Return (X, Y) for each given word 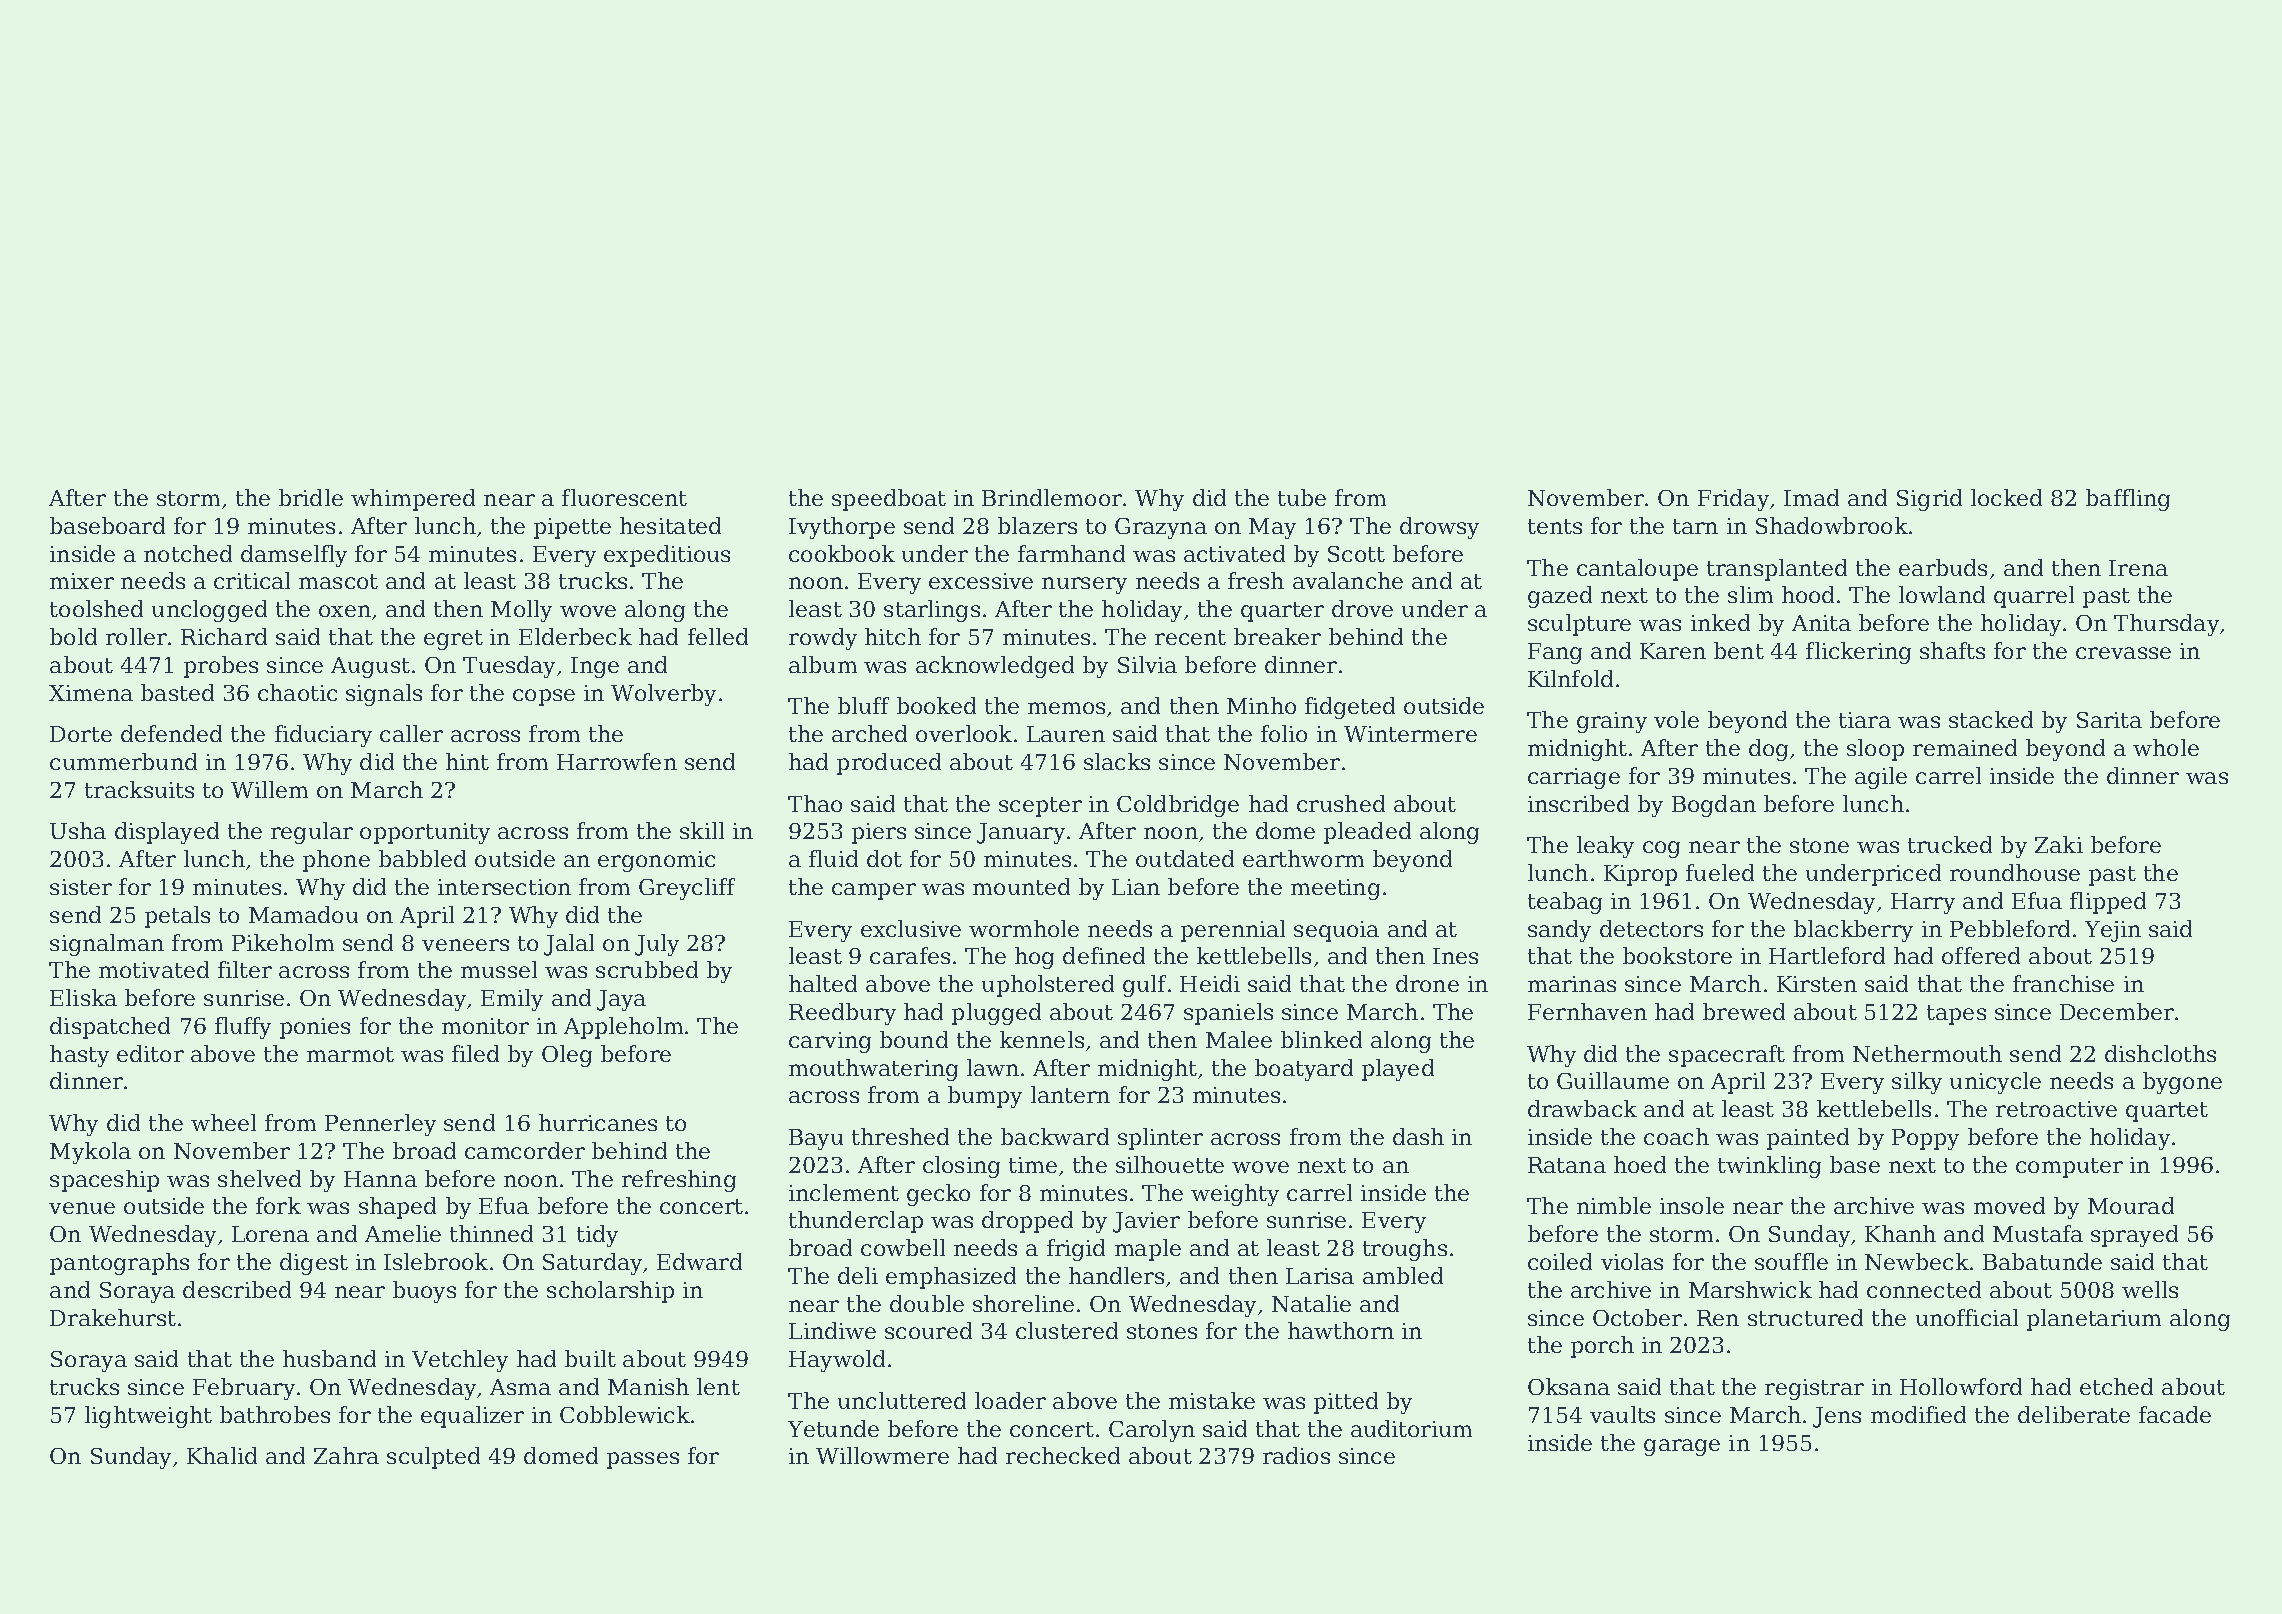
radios (1296, 1455)
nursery (1084, 585)
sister (81, 887)
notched (188, 553)
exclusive (911, 928)
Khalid (222, 1455)
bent (1739, 650)
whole (2166, 747)
